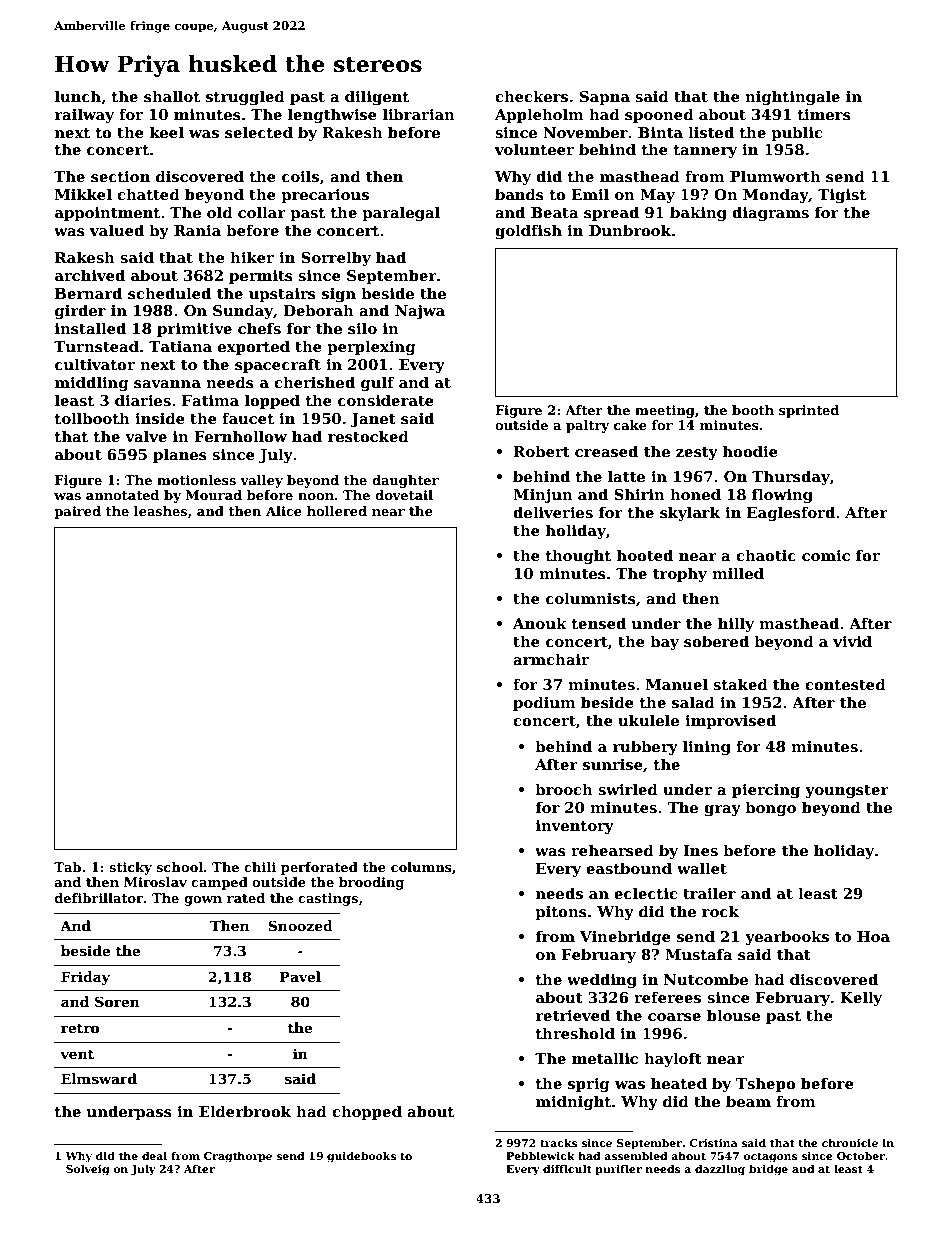 Image resolution: width=952 pixels, height=1233 pixels. I want to click on valley, so click(261, 481).
